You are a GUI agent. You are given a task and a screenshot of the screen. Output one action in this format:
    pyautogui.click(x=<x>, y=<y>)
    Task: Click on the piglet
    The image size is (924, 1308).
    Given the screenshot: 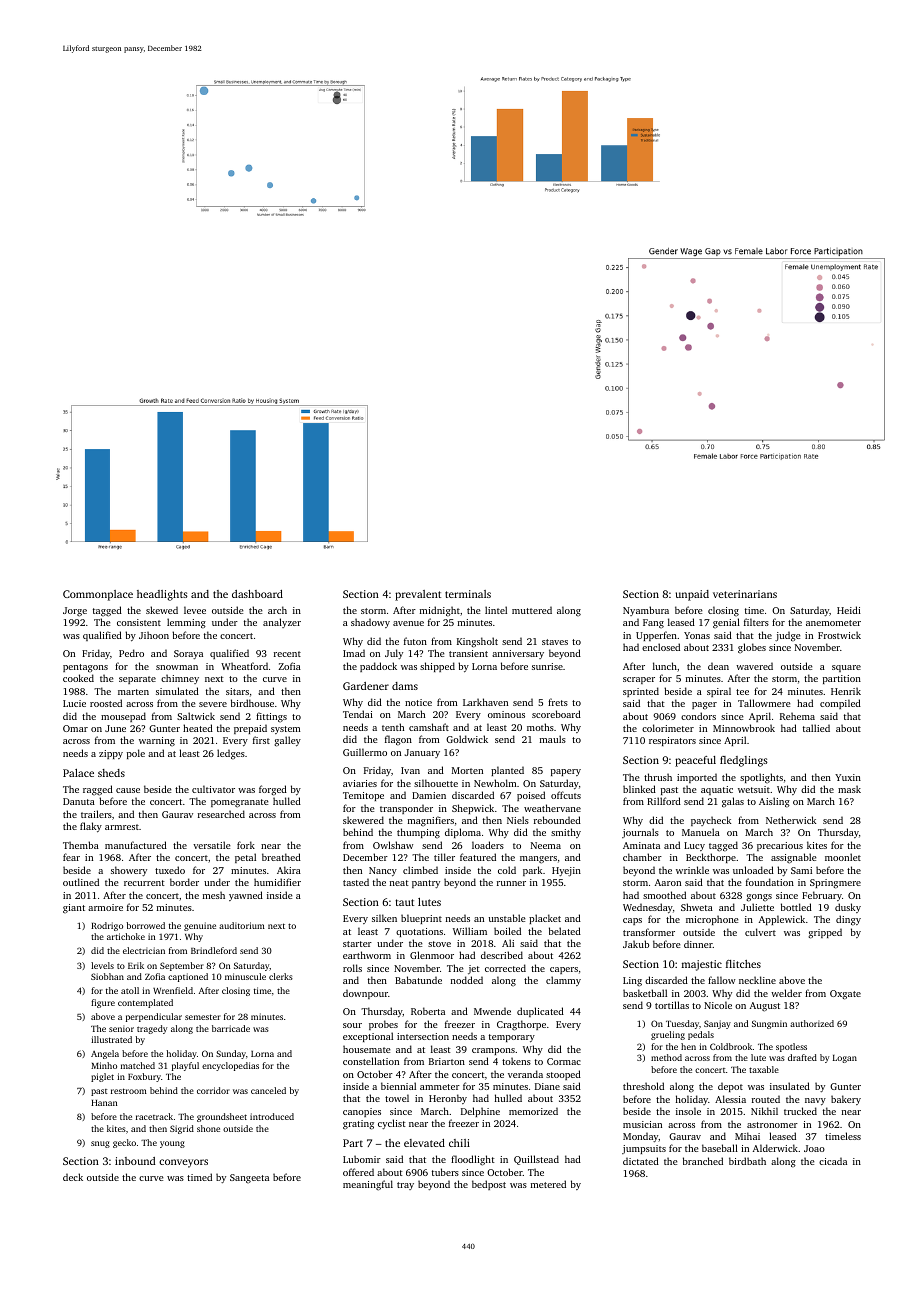 What is the action you would take?
    pyautogui.click(x=102, y=1077)
